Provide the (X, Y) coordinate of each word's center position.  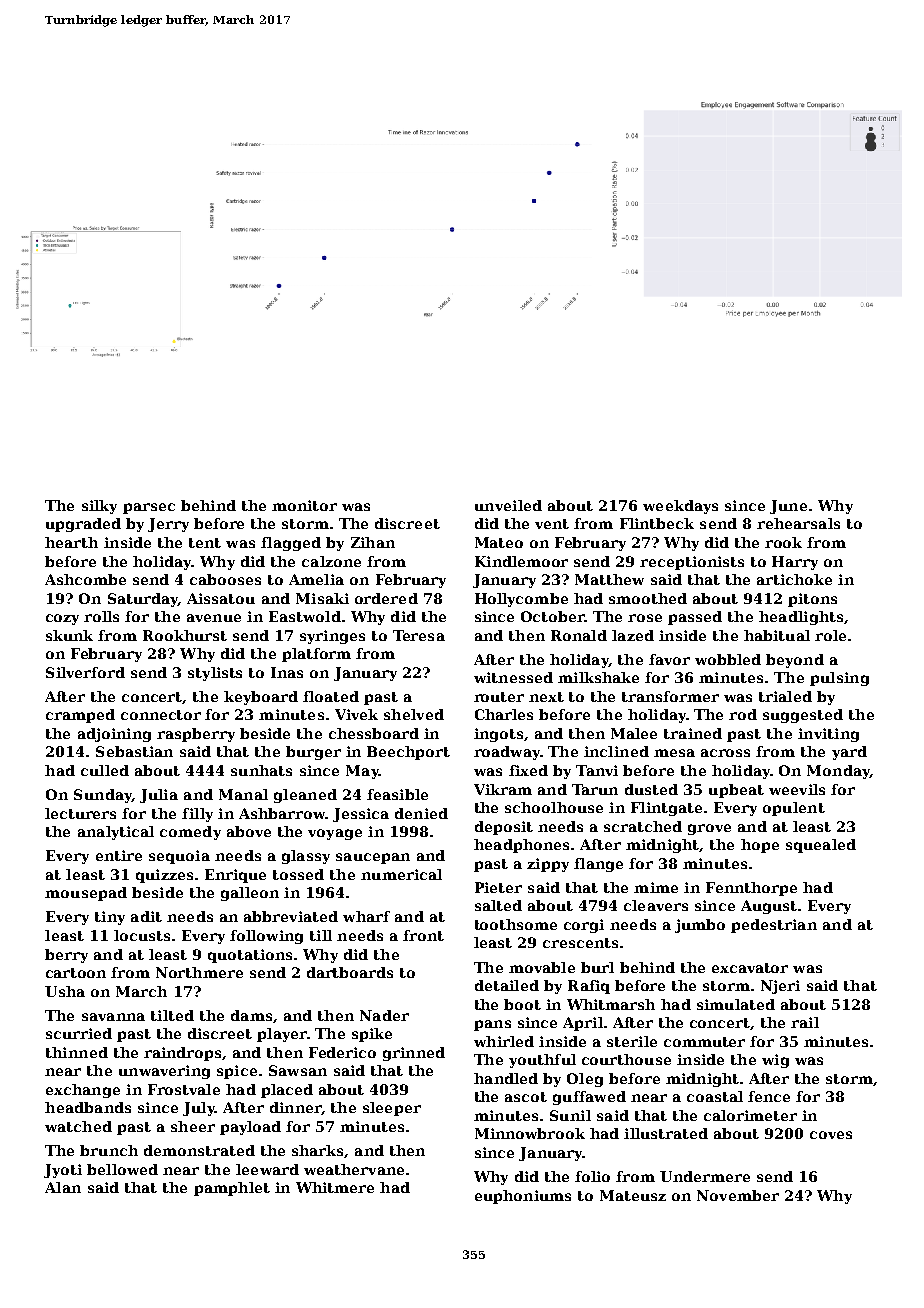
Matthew (609, 579)
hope (760, 846)
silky (99, 507)
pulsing (839, 679)
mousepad (86, 894)
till (321, 935)
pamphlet (232, 1189)
